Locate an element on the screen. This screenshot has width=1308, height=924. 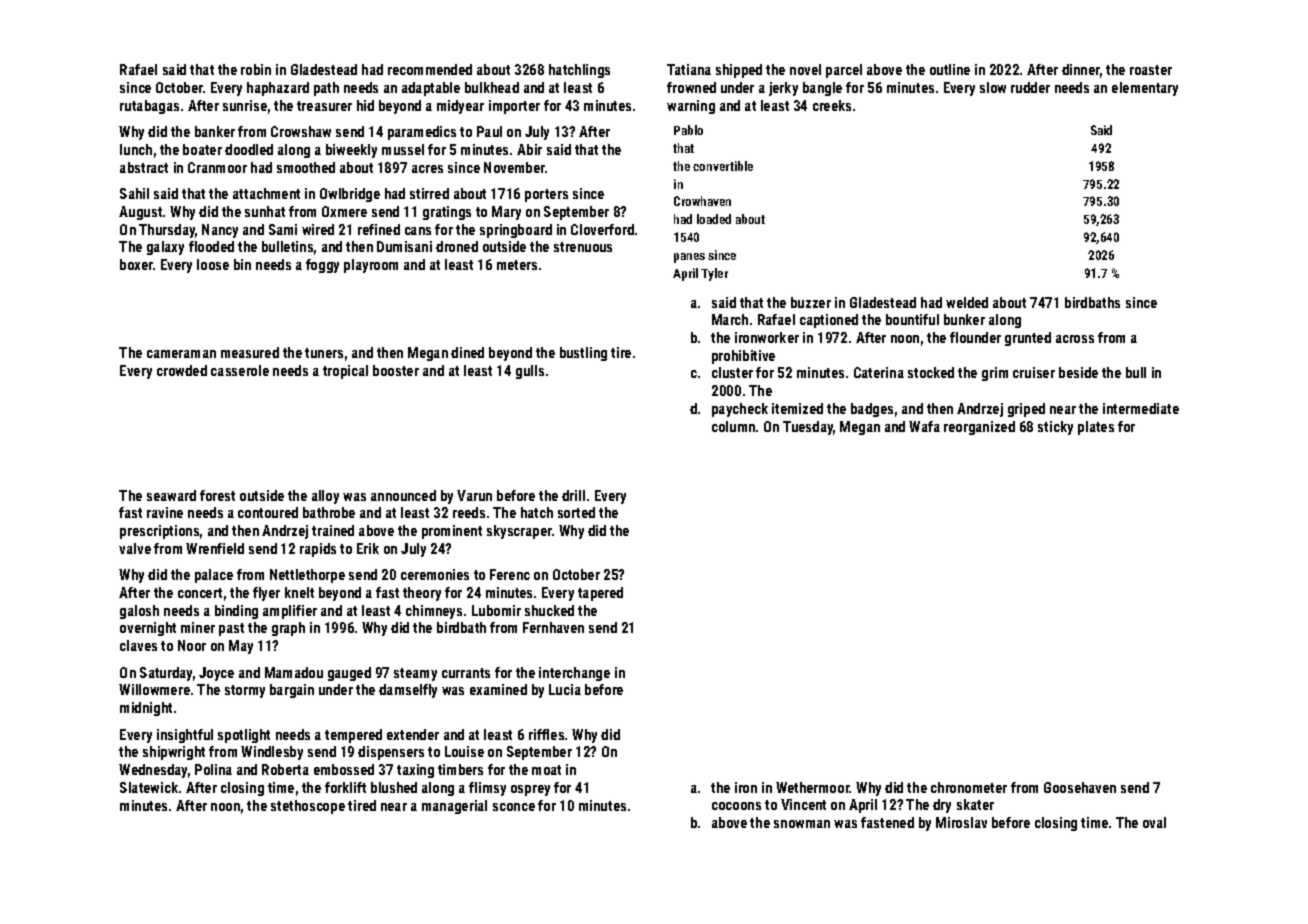
foggy is located at coordinates (322, 266).
